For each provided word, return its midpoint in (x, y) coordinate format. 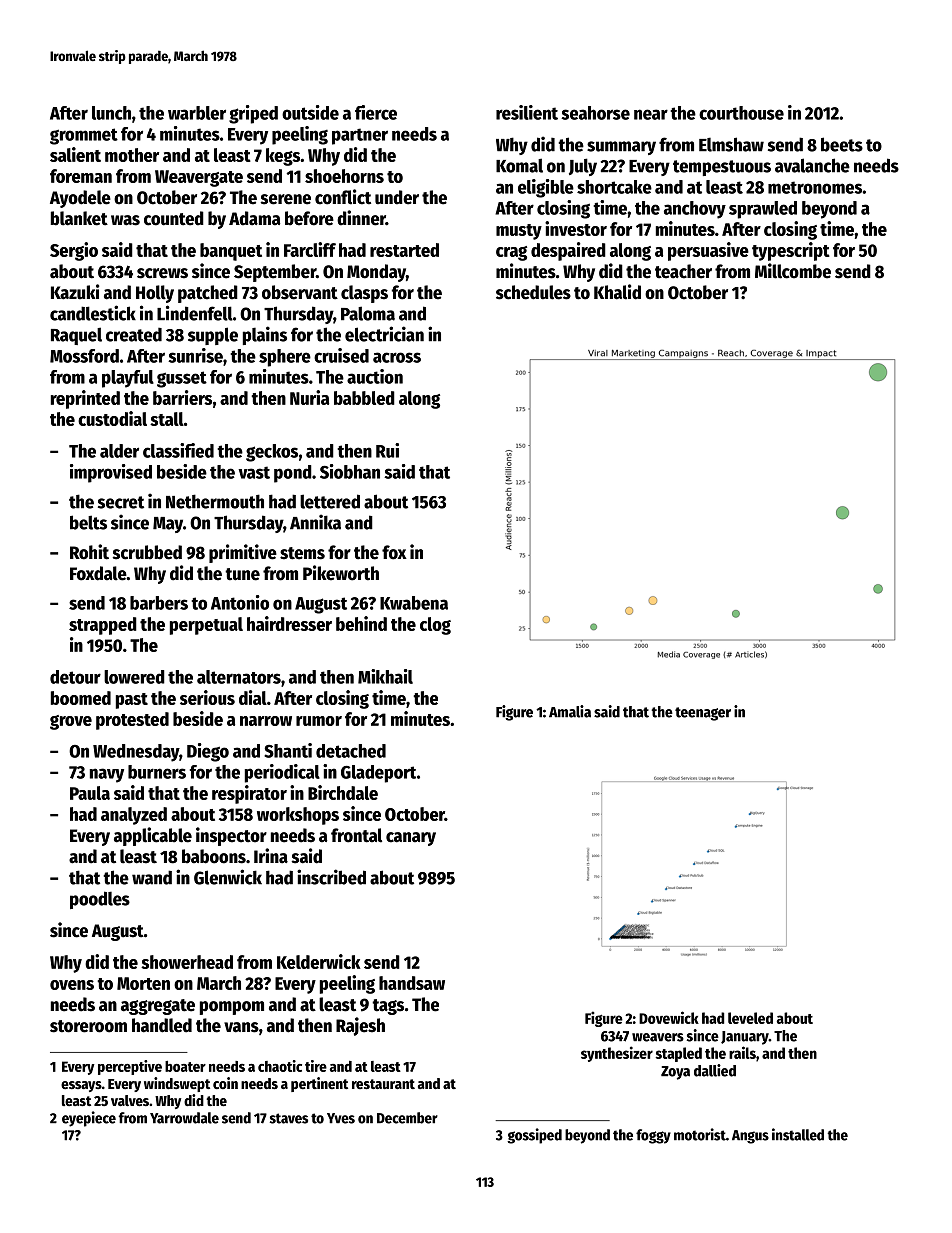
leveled (750, 1018)
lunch (111, 113)
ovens (72, 985)
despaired (568, 251)
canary (411, 839)
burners (157, 772)
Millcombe (793, 271)
